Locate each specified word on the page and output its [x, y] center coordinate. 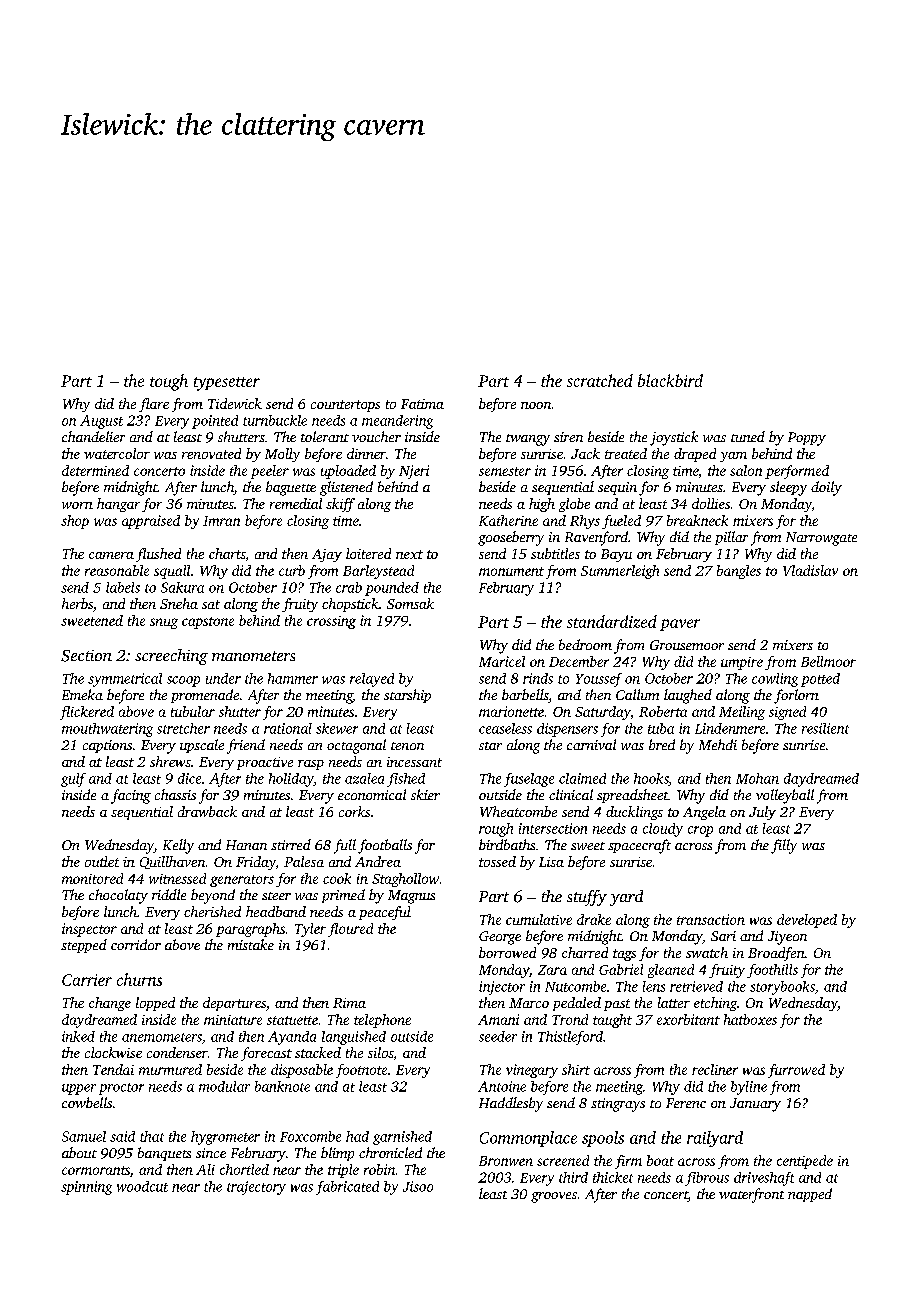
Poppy [807, 439]
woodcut [142, 1186]
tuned [748, 436]
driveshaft [764, 1179]
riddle [169, 894]
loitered [368, 553]
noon [536, 405]
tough [169, 382]
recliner [715, 1069]
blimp [337, 1154]
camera [111, 555]
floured [350, 930]
